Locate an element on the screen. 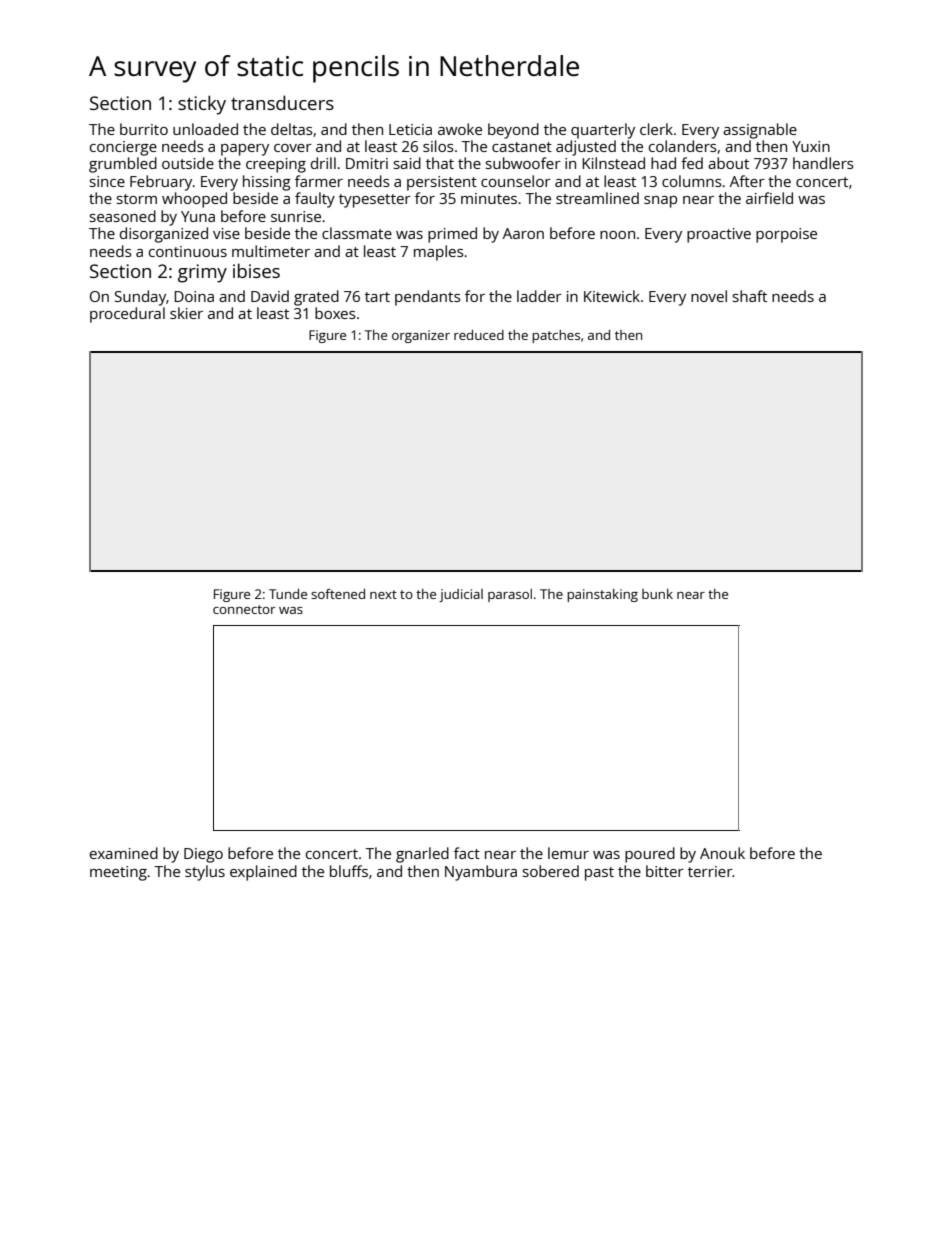 The height and width of the screenshot is (1233, 952). explained is located at coordinates (263, 873).
